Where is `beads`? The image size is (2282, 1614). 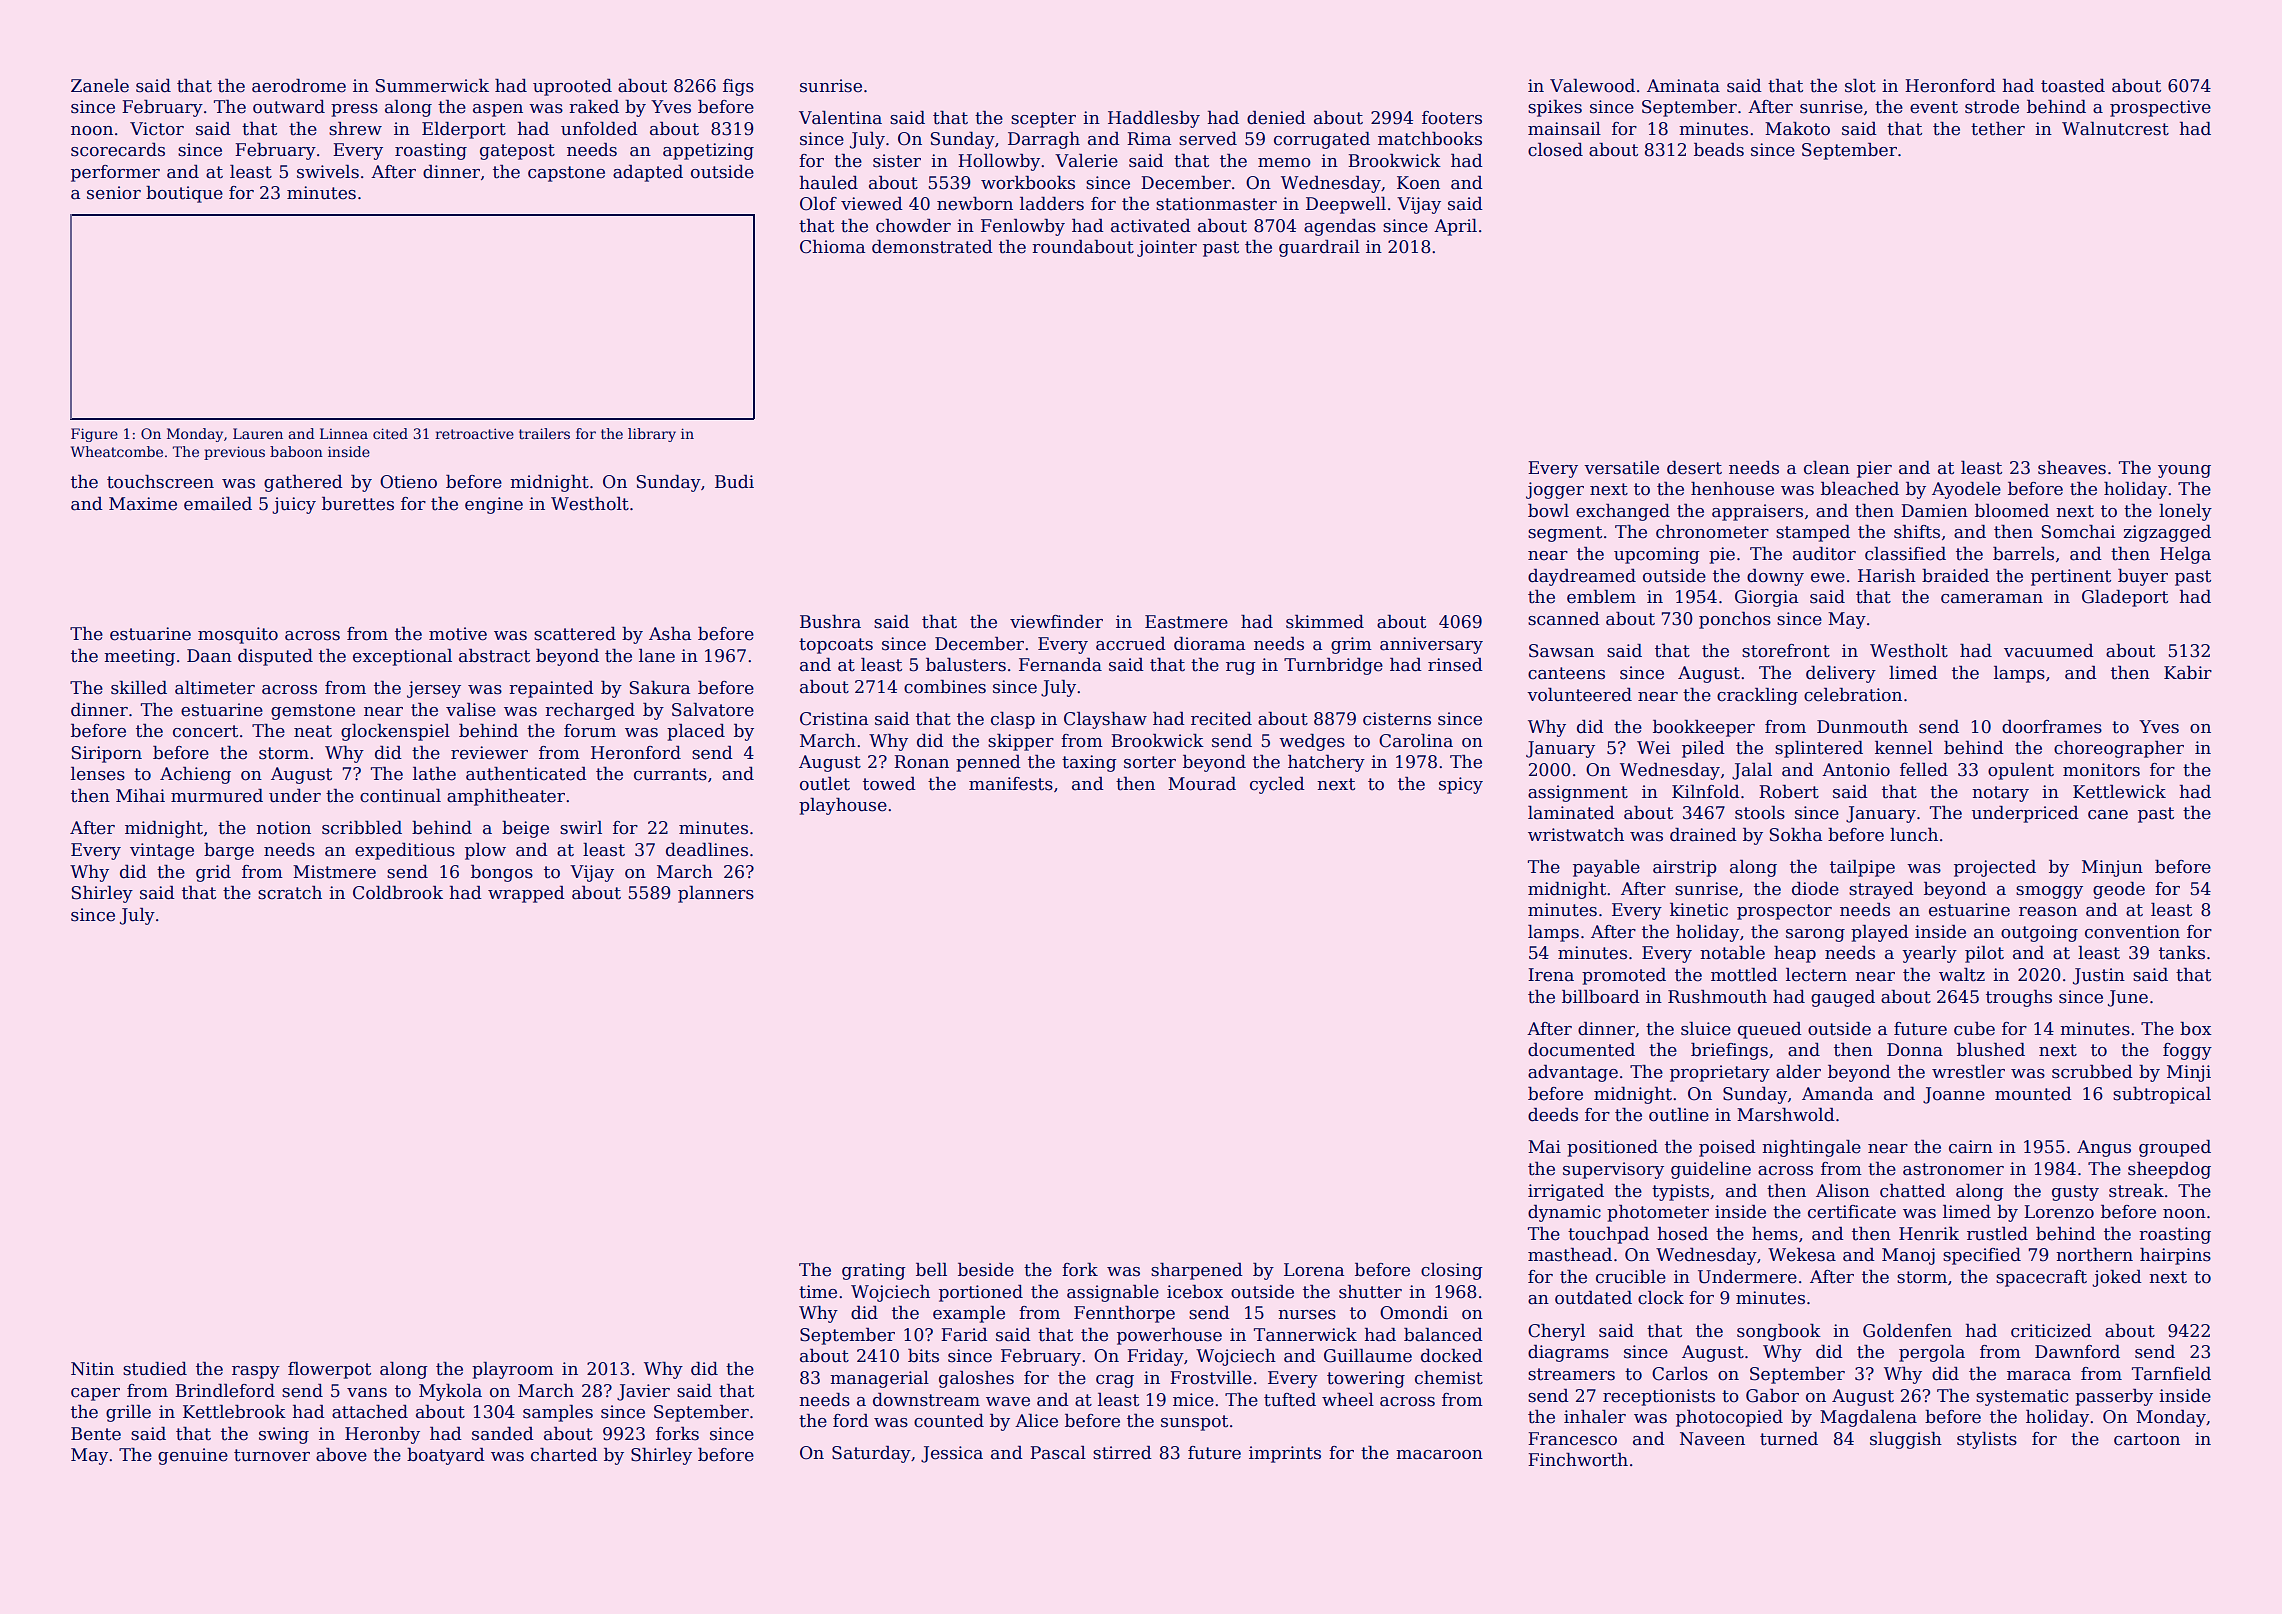
beads is located at coordinates (1719, 150).
